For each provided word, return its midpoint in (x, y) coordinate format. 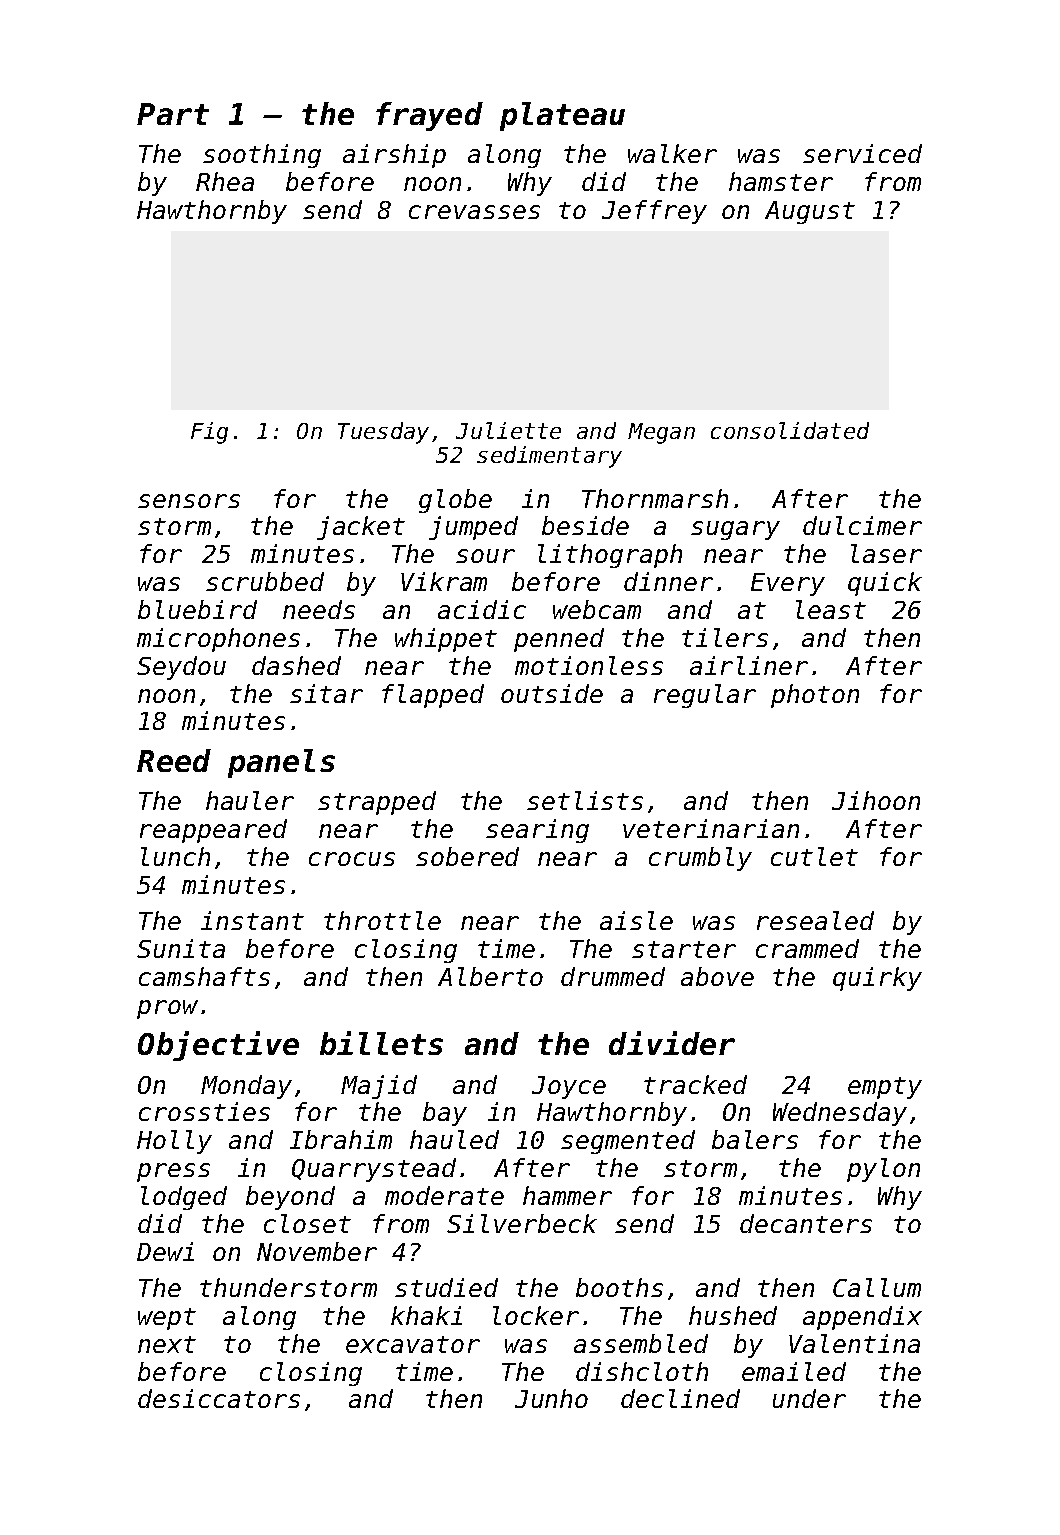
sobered (467, 856)
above (717, 976)
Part (173, 114)
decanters (806, 1223)
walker (672, 153)
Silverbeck (522, 1223)
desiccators (219, 1398)
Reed (174, 760)
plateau (562, 116)
